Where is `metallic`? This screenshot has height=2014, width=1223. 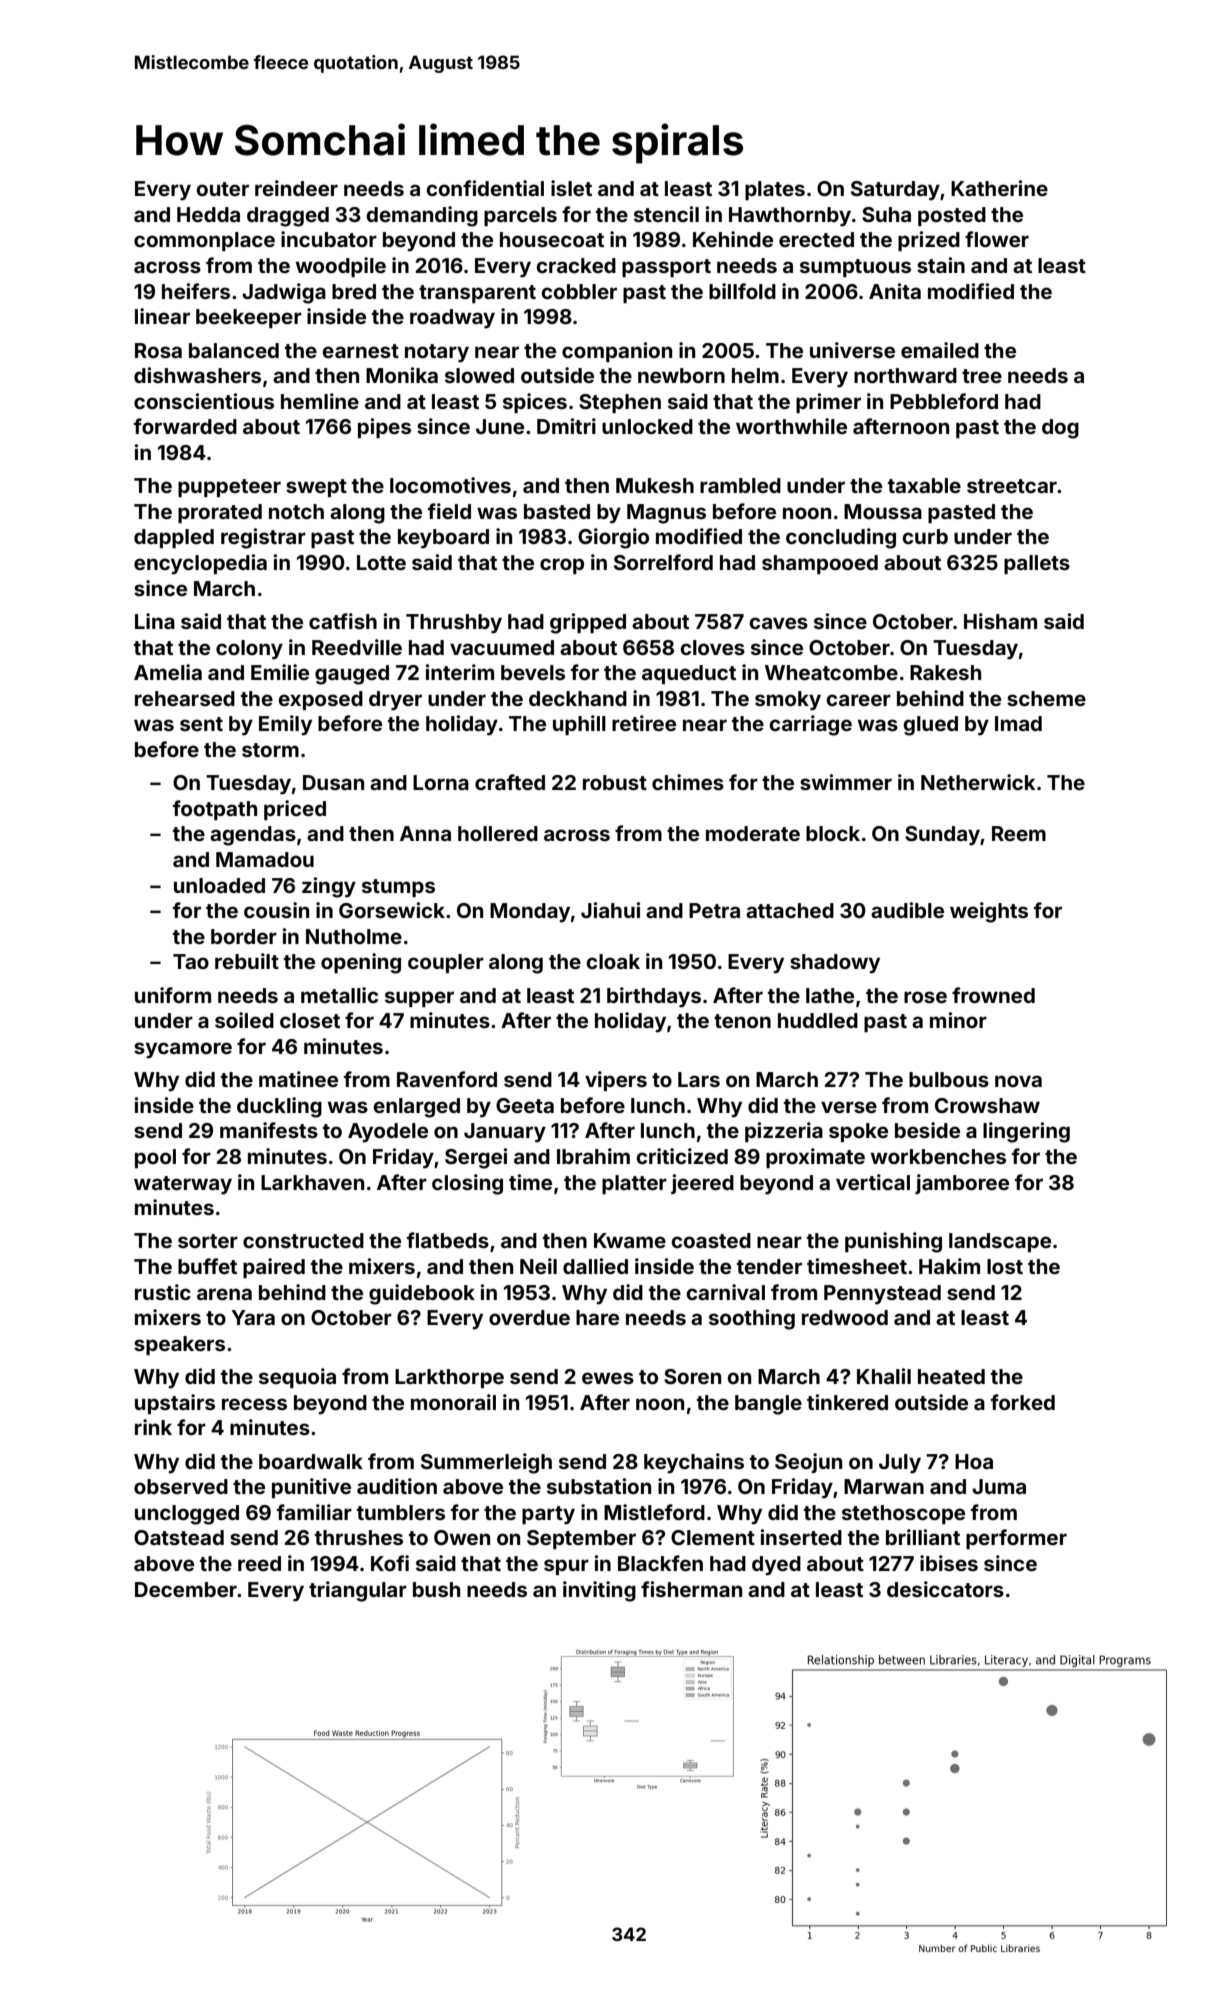
metallic is located at coordinates (339, 995).
